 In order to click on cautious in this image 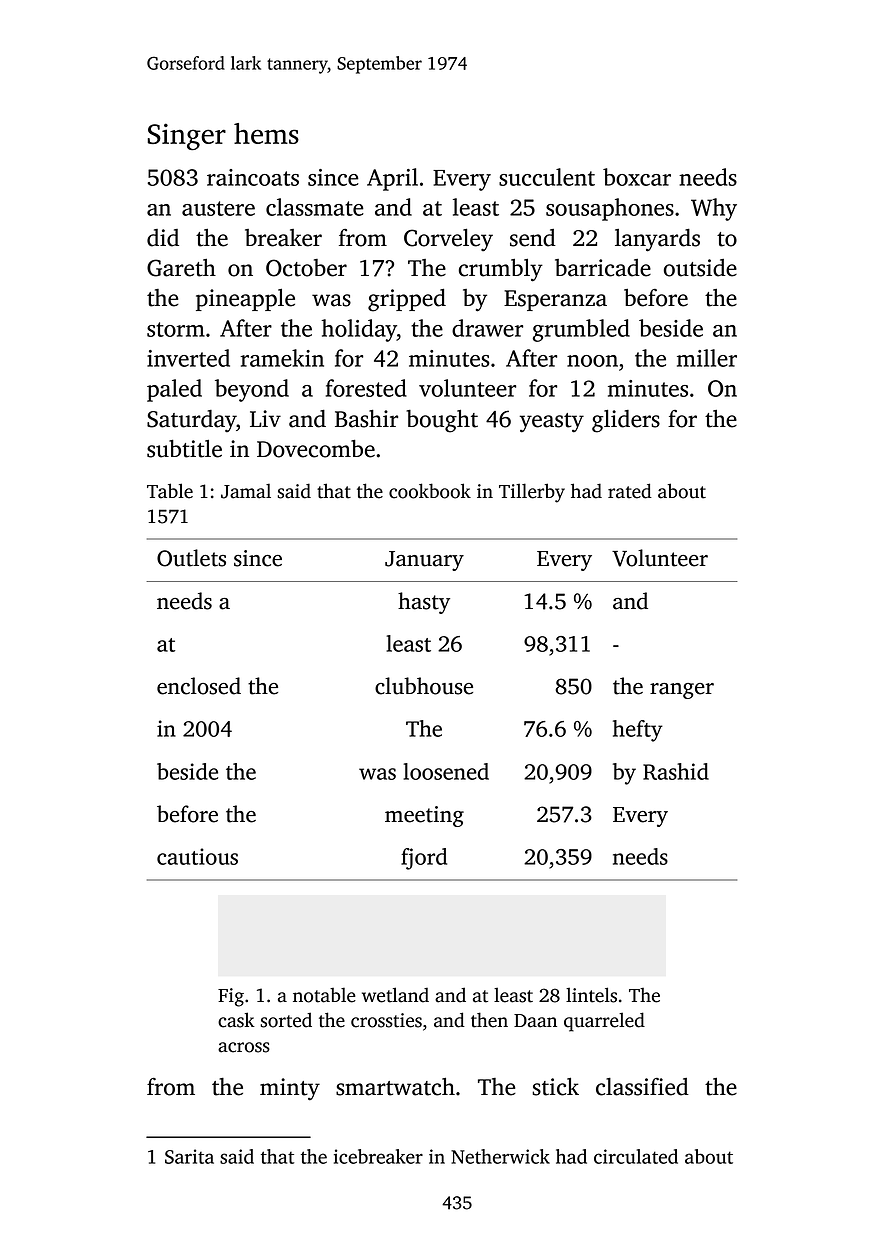, I will do `click(197, 856)`.
